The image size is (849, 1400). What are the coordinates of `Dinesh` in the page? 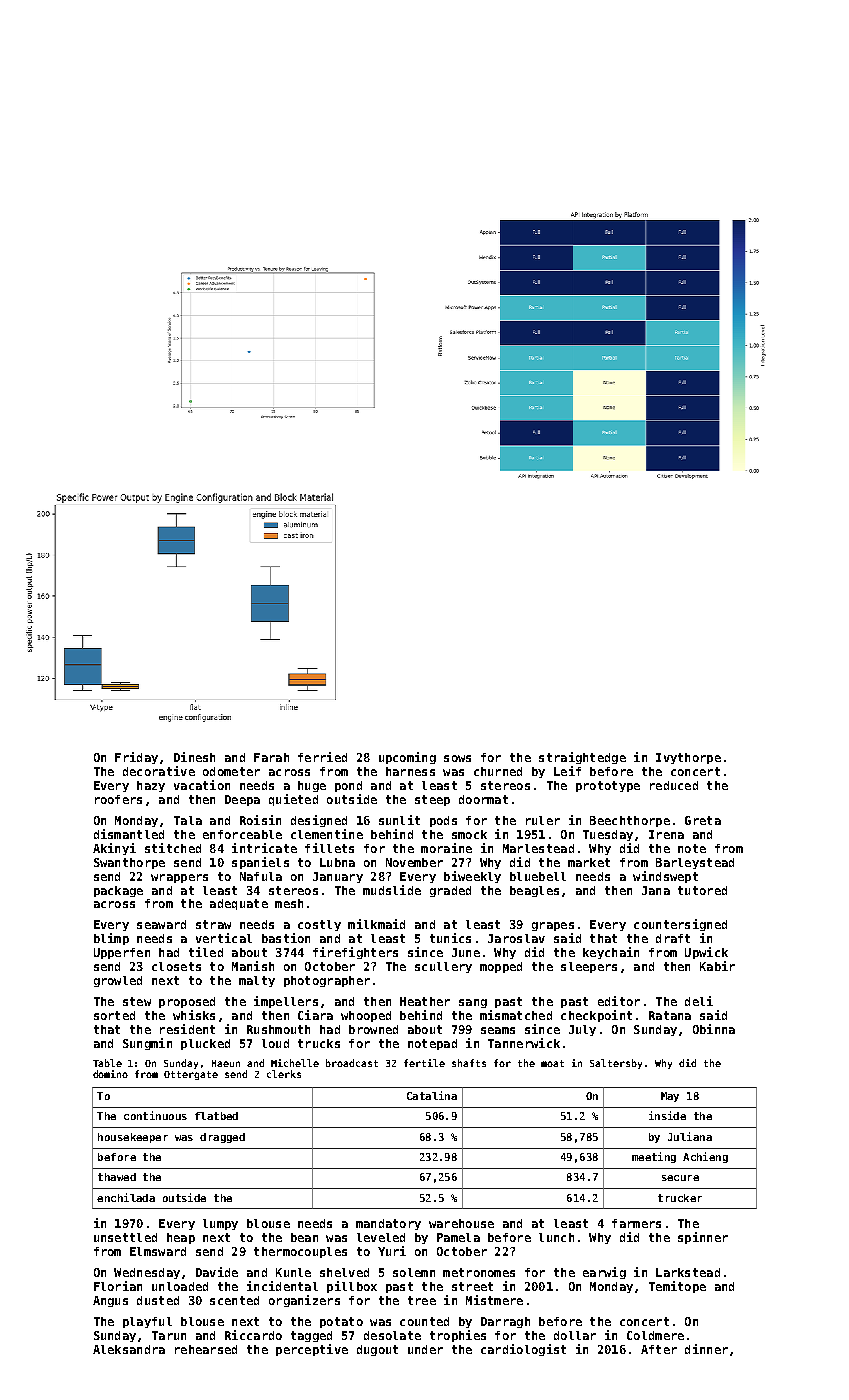 It's located at (194, 757).
